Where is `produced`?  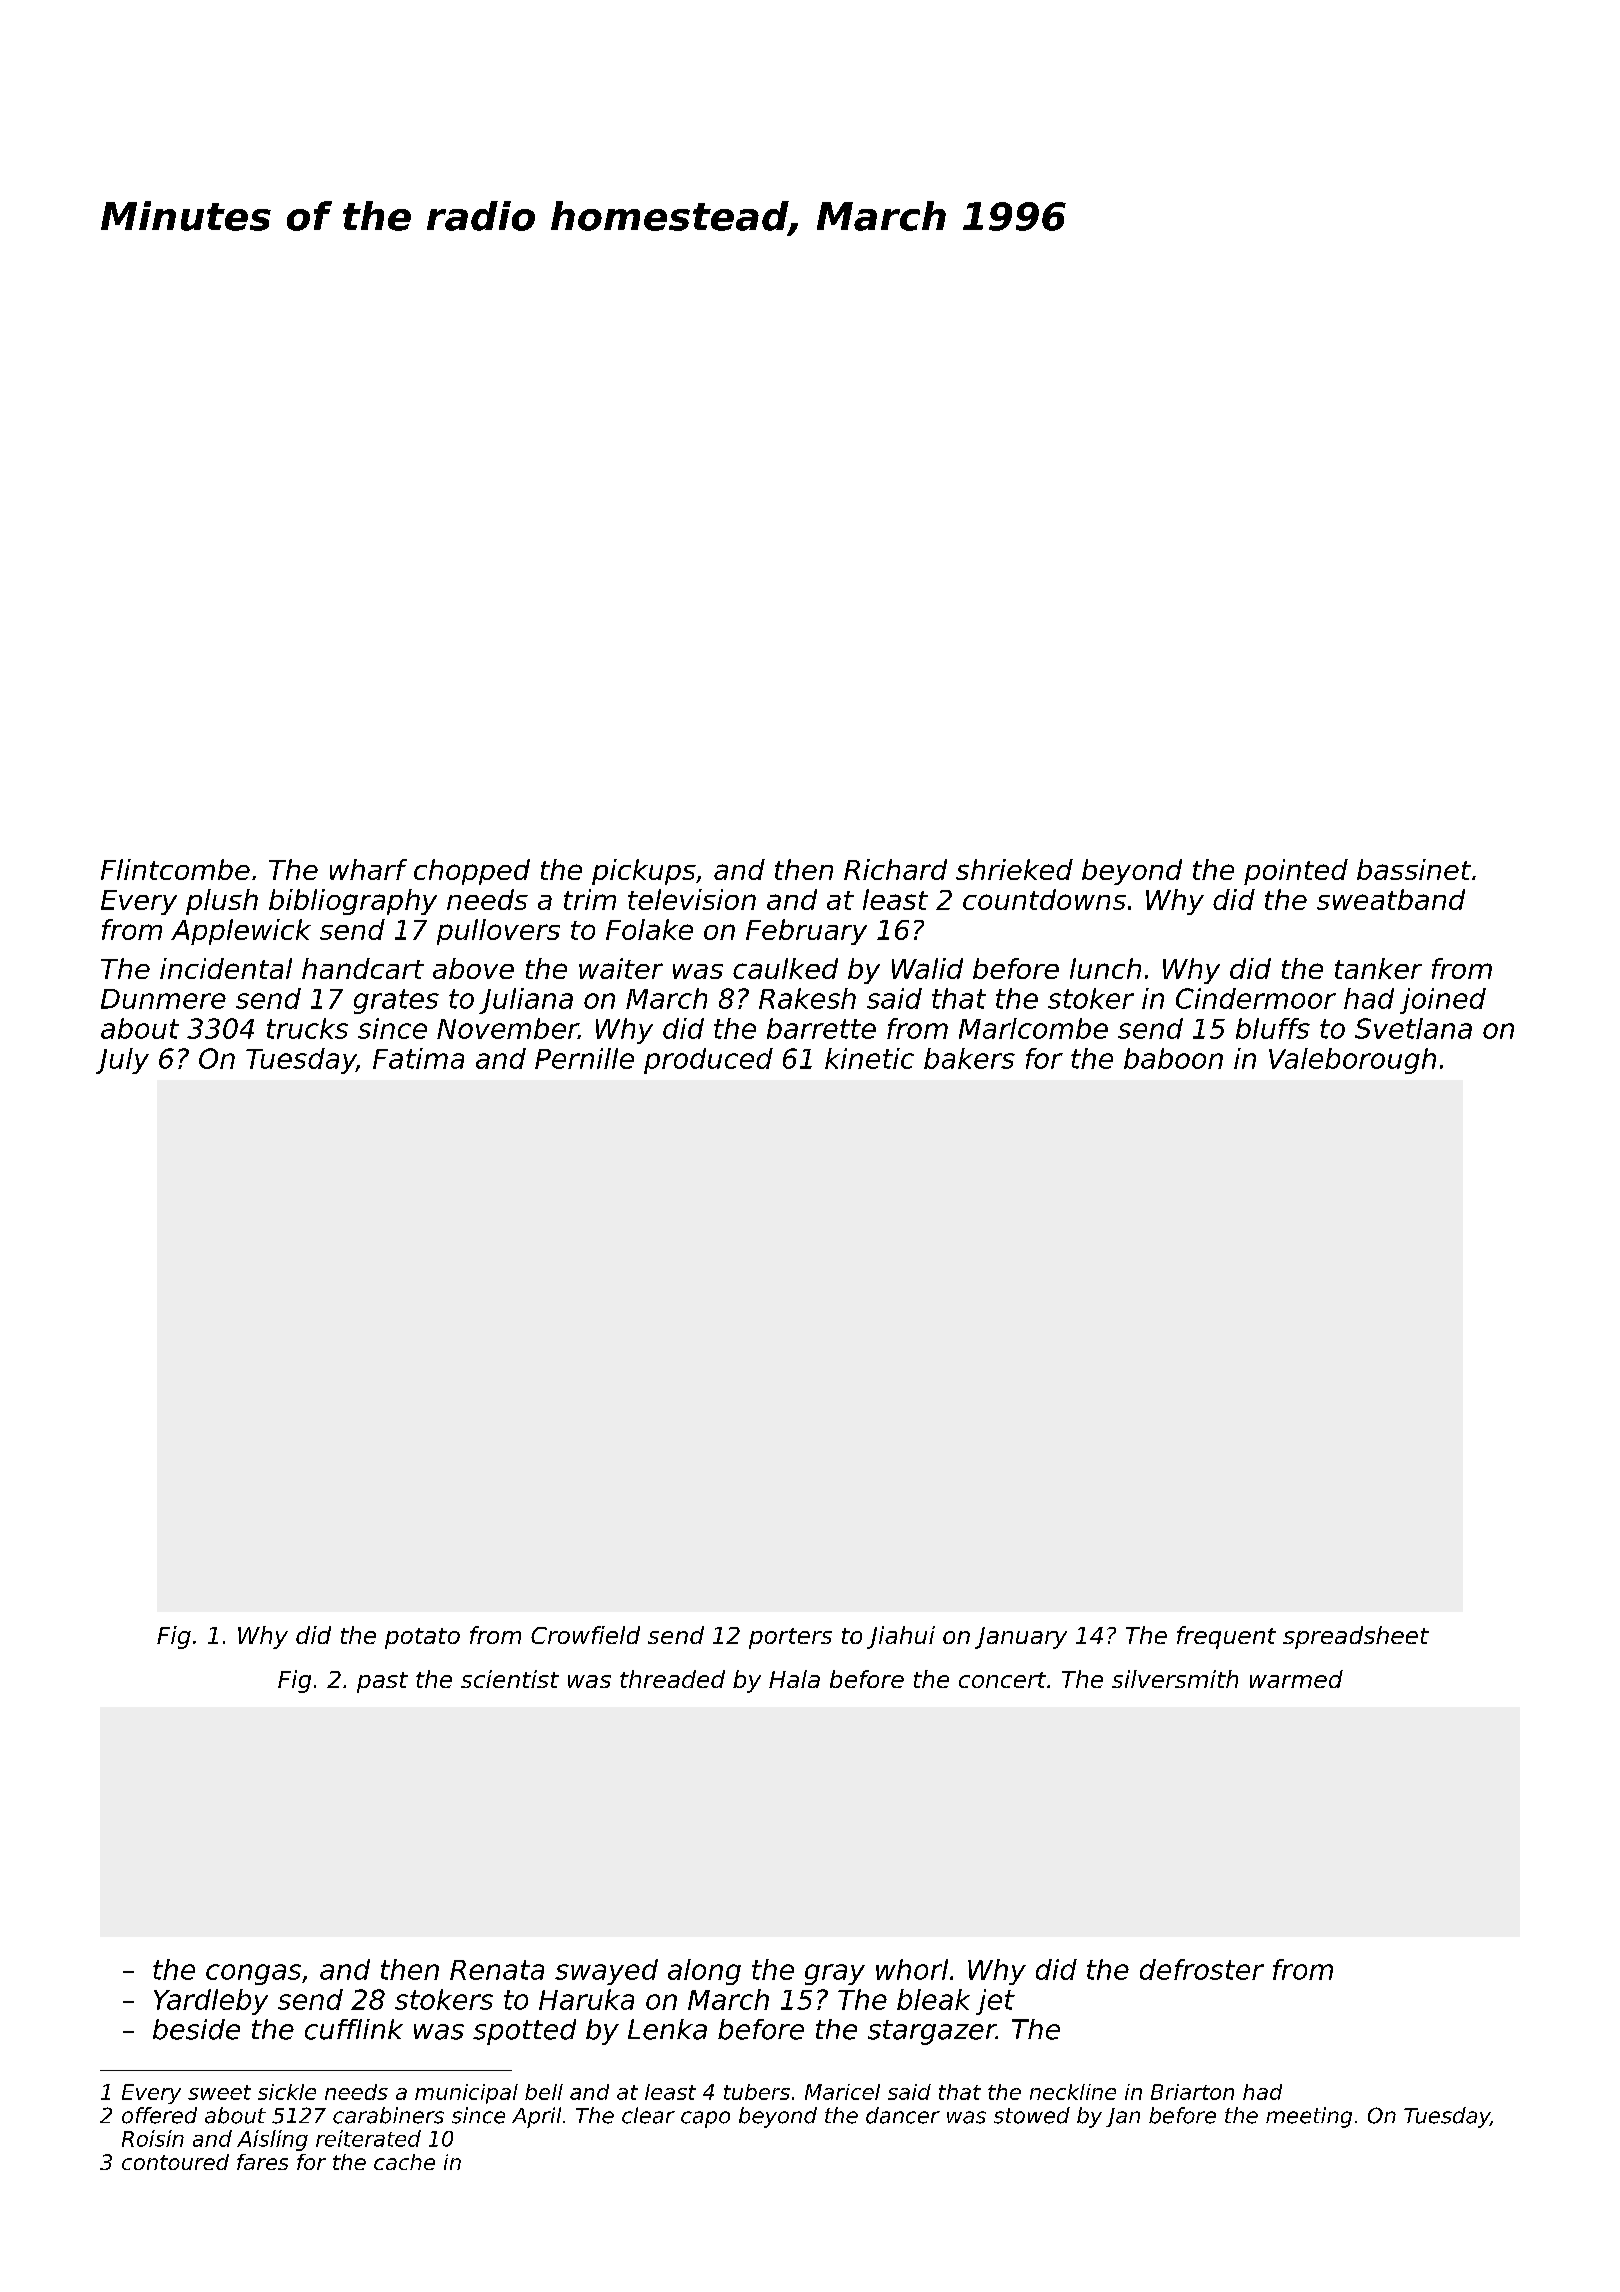
produced is located at coordinates (708, 1061).
